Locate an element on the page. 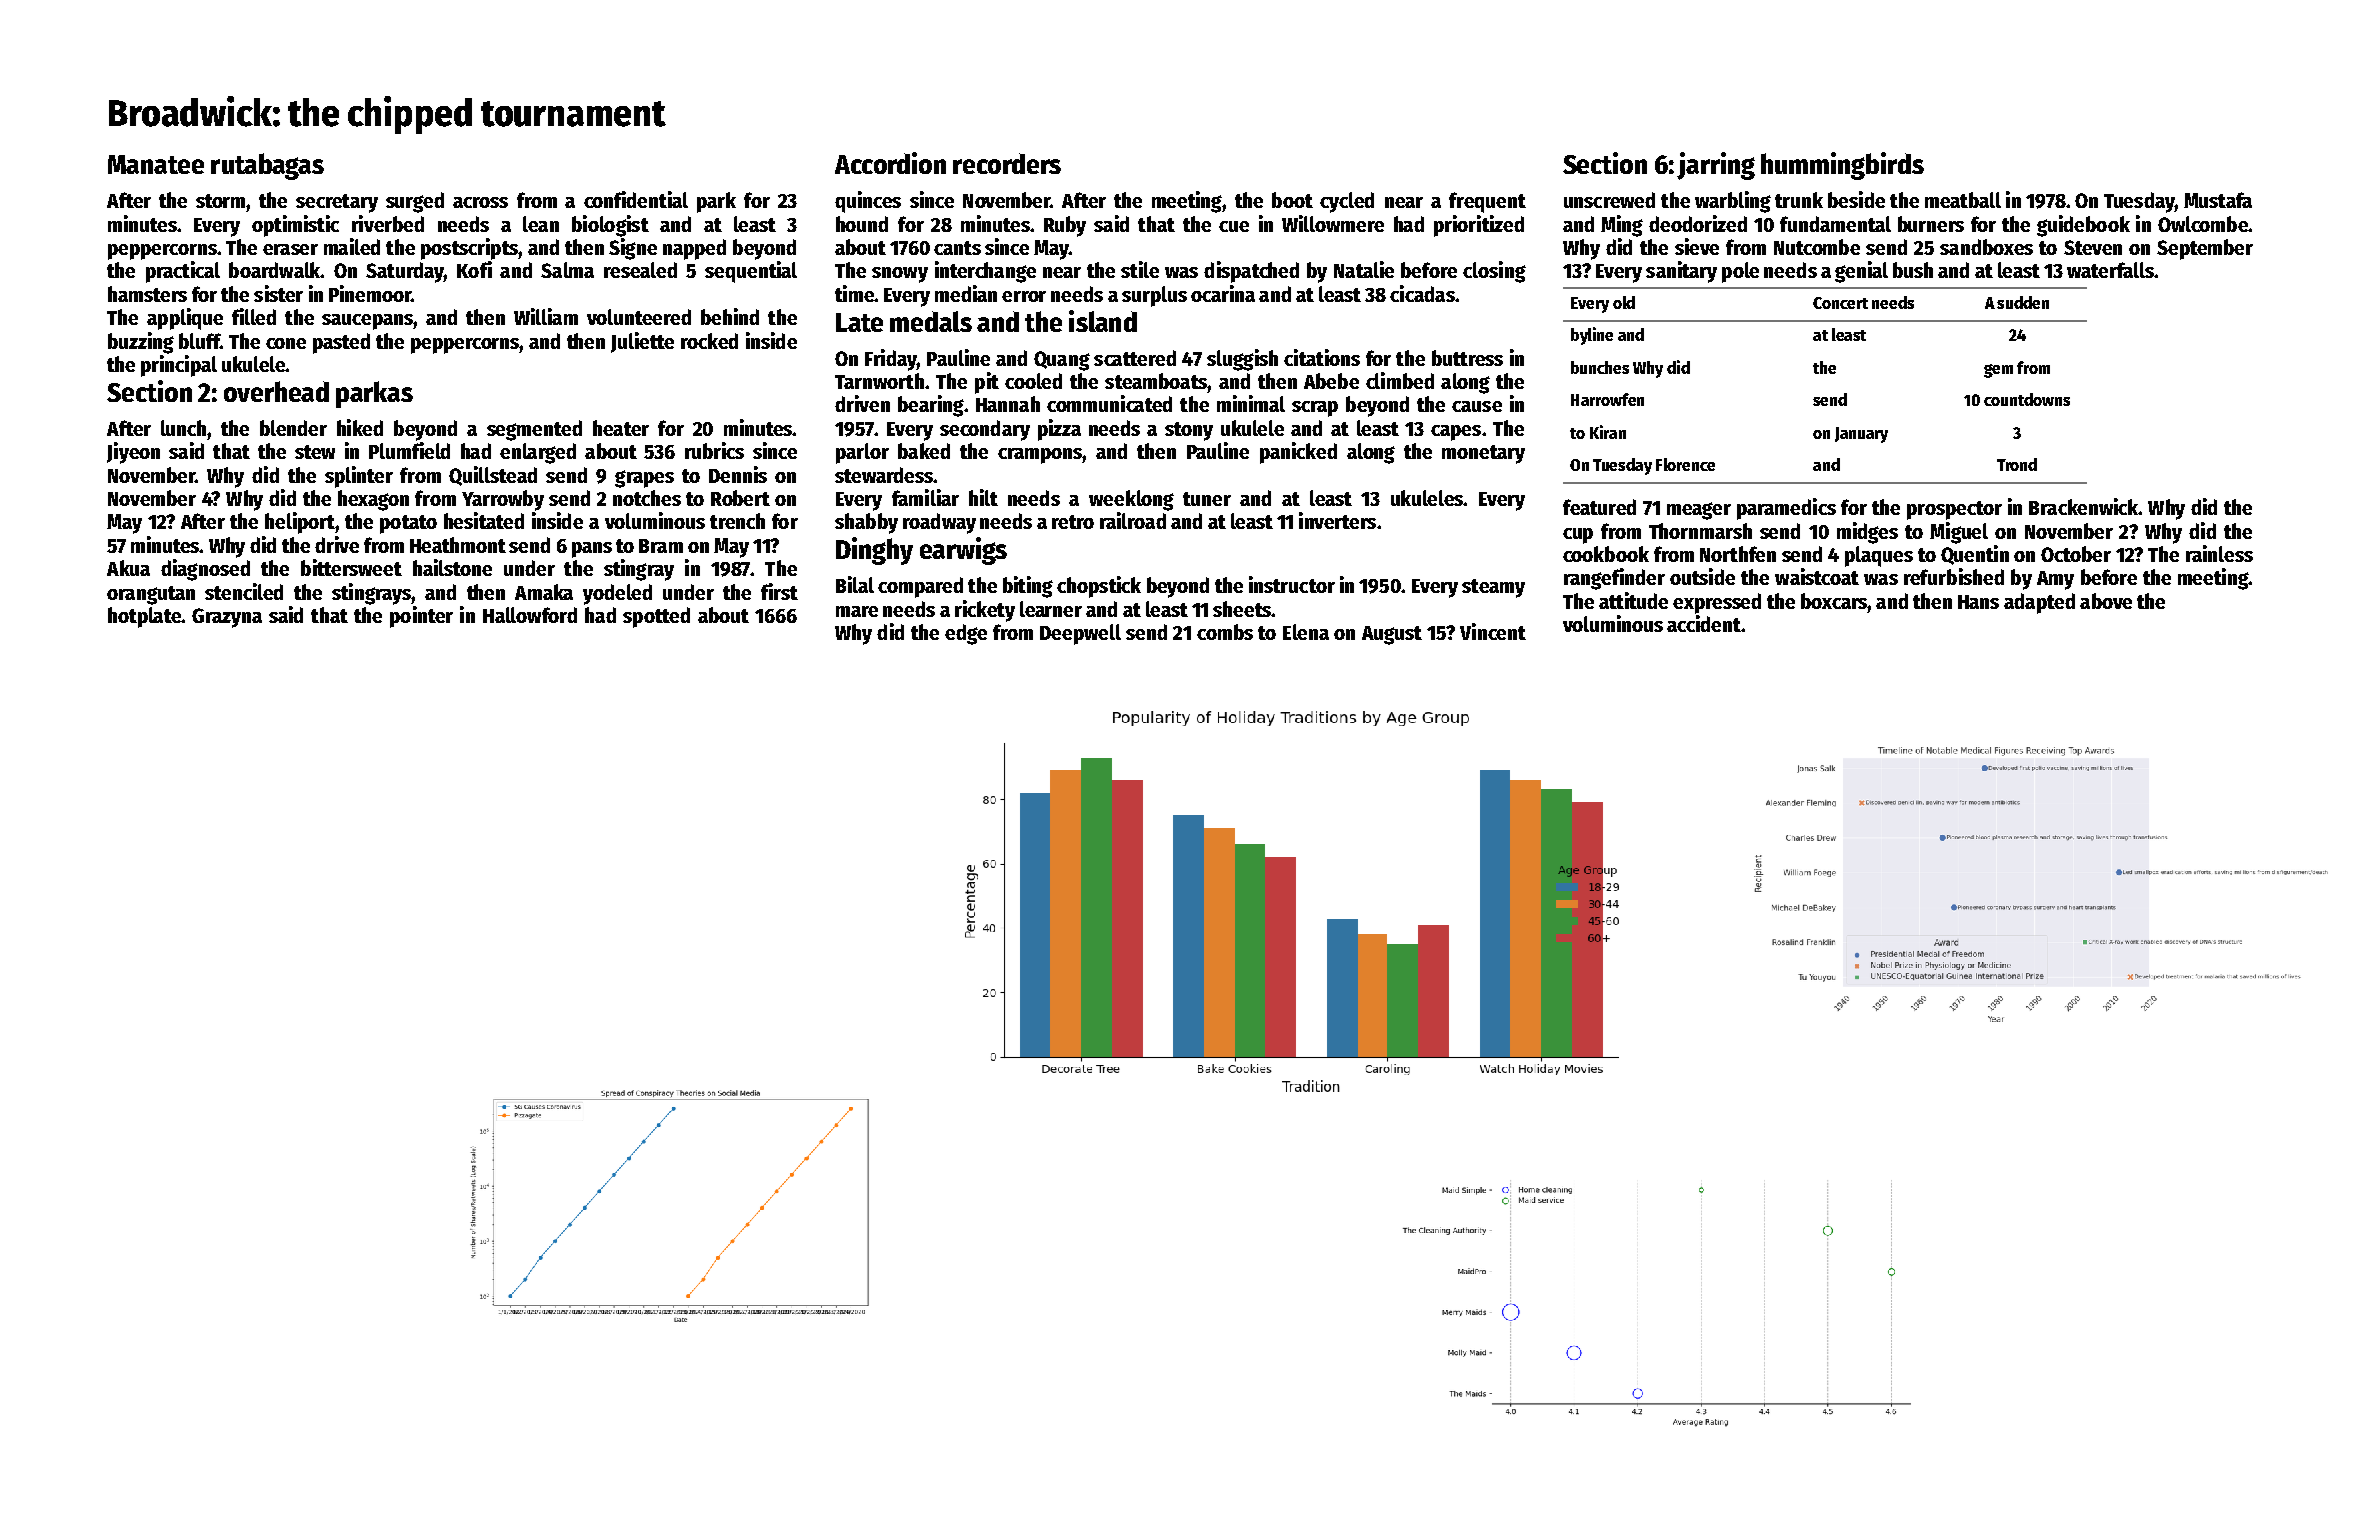  Heathmont is located at coordinates (458, 545).
